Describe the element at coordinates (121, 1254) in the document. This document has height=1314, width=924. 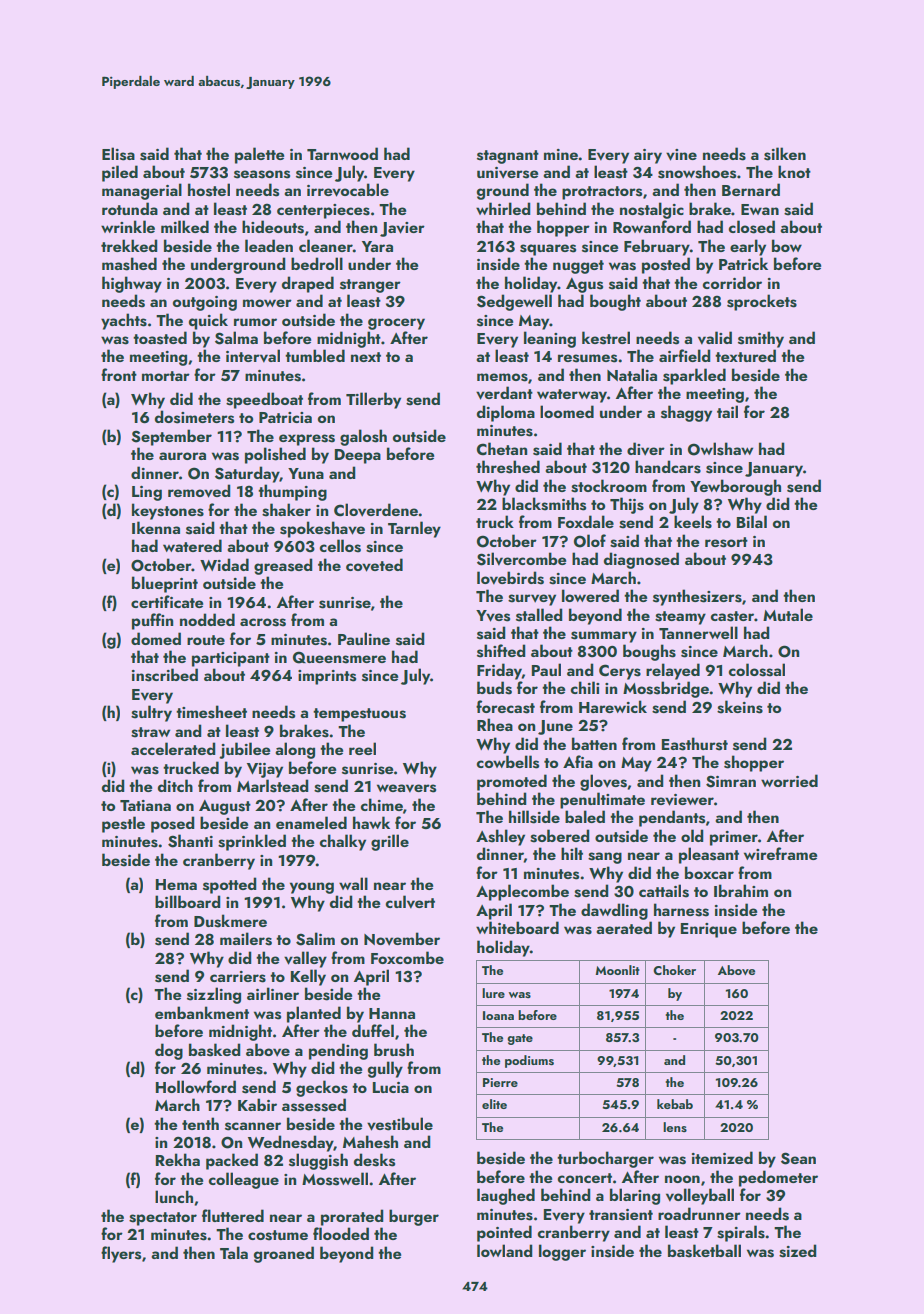
I see `flyers` at that location.
